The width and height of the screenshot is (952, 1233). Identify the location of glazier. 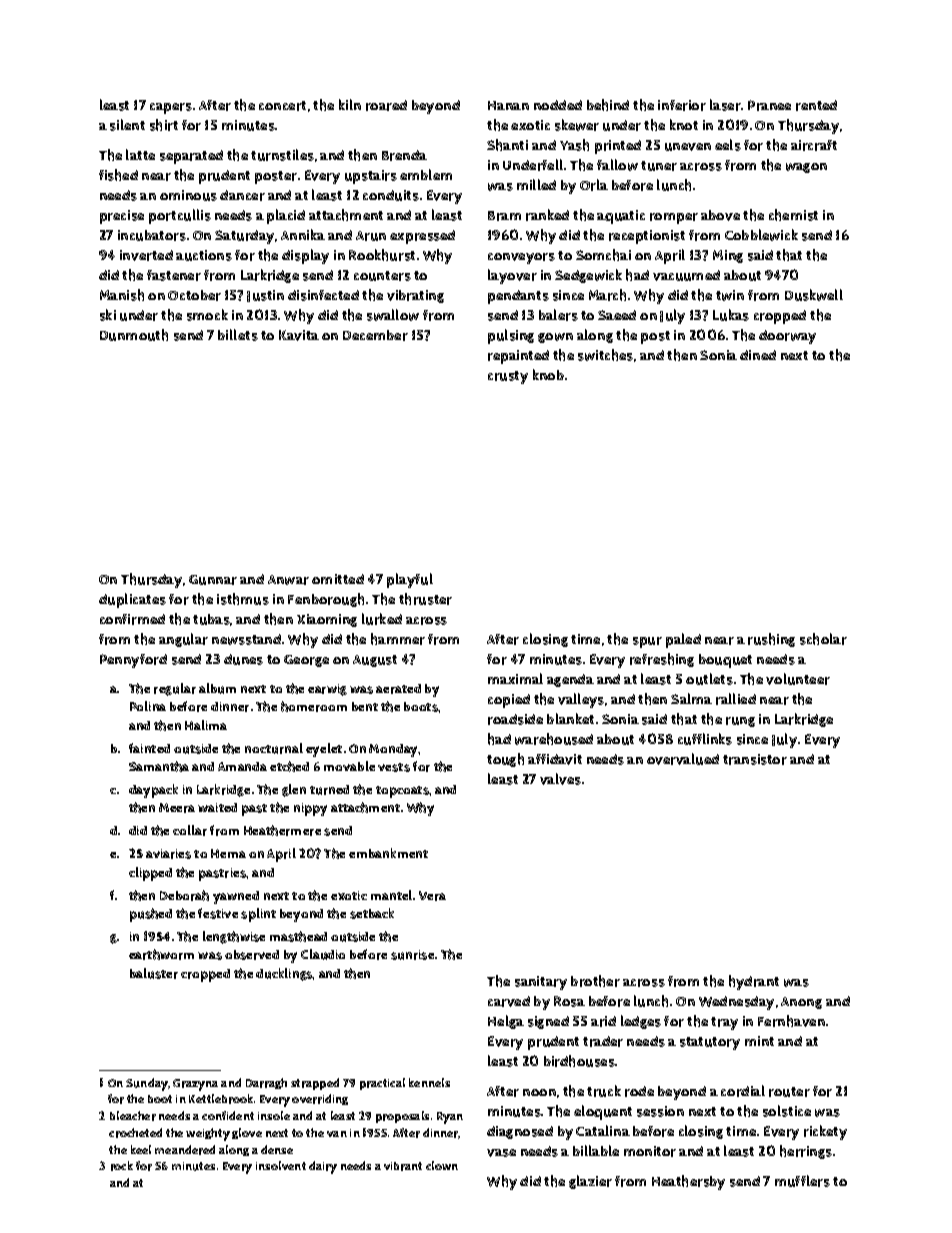
(590, 1182).
